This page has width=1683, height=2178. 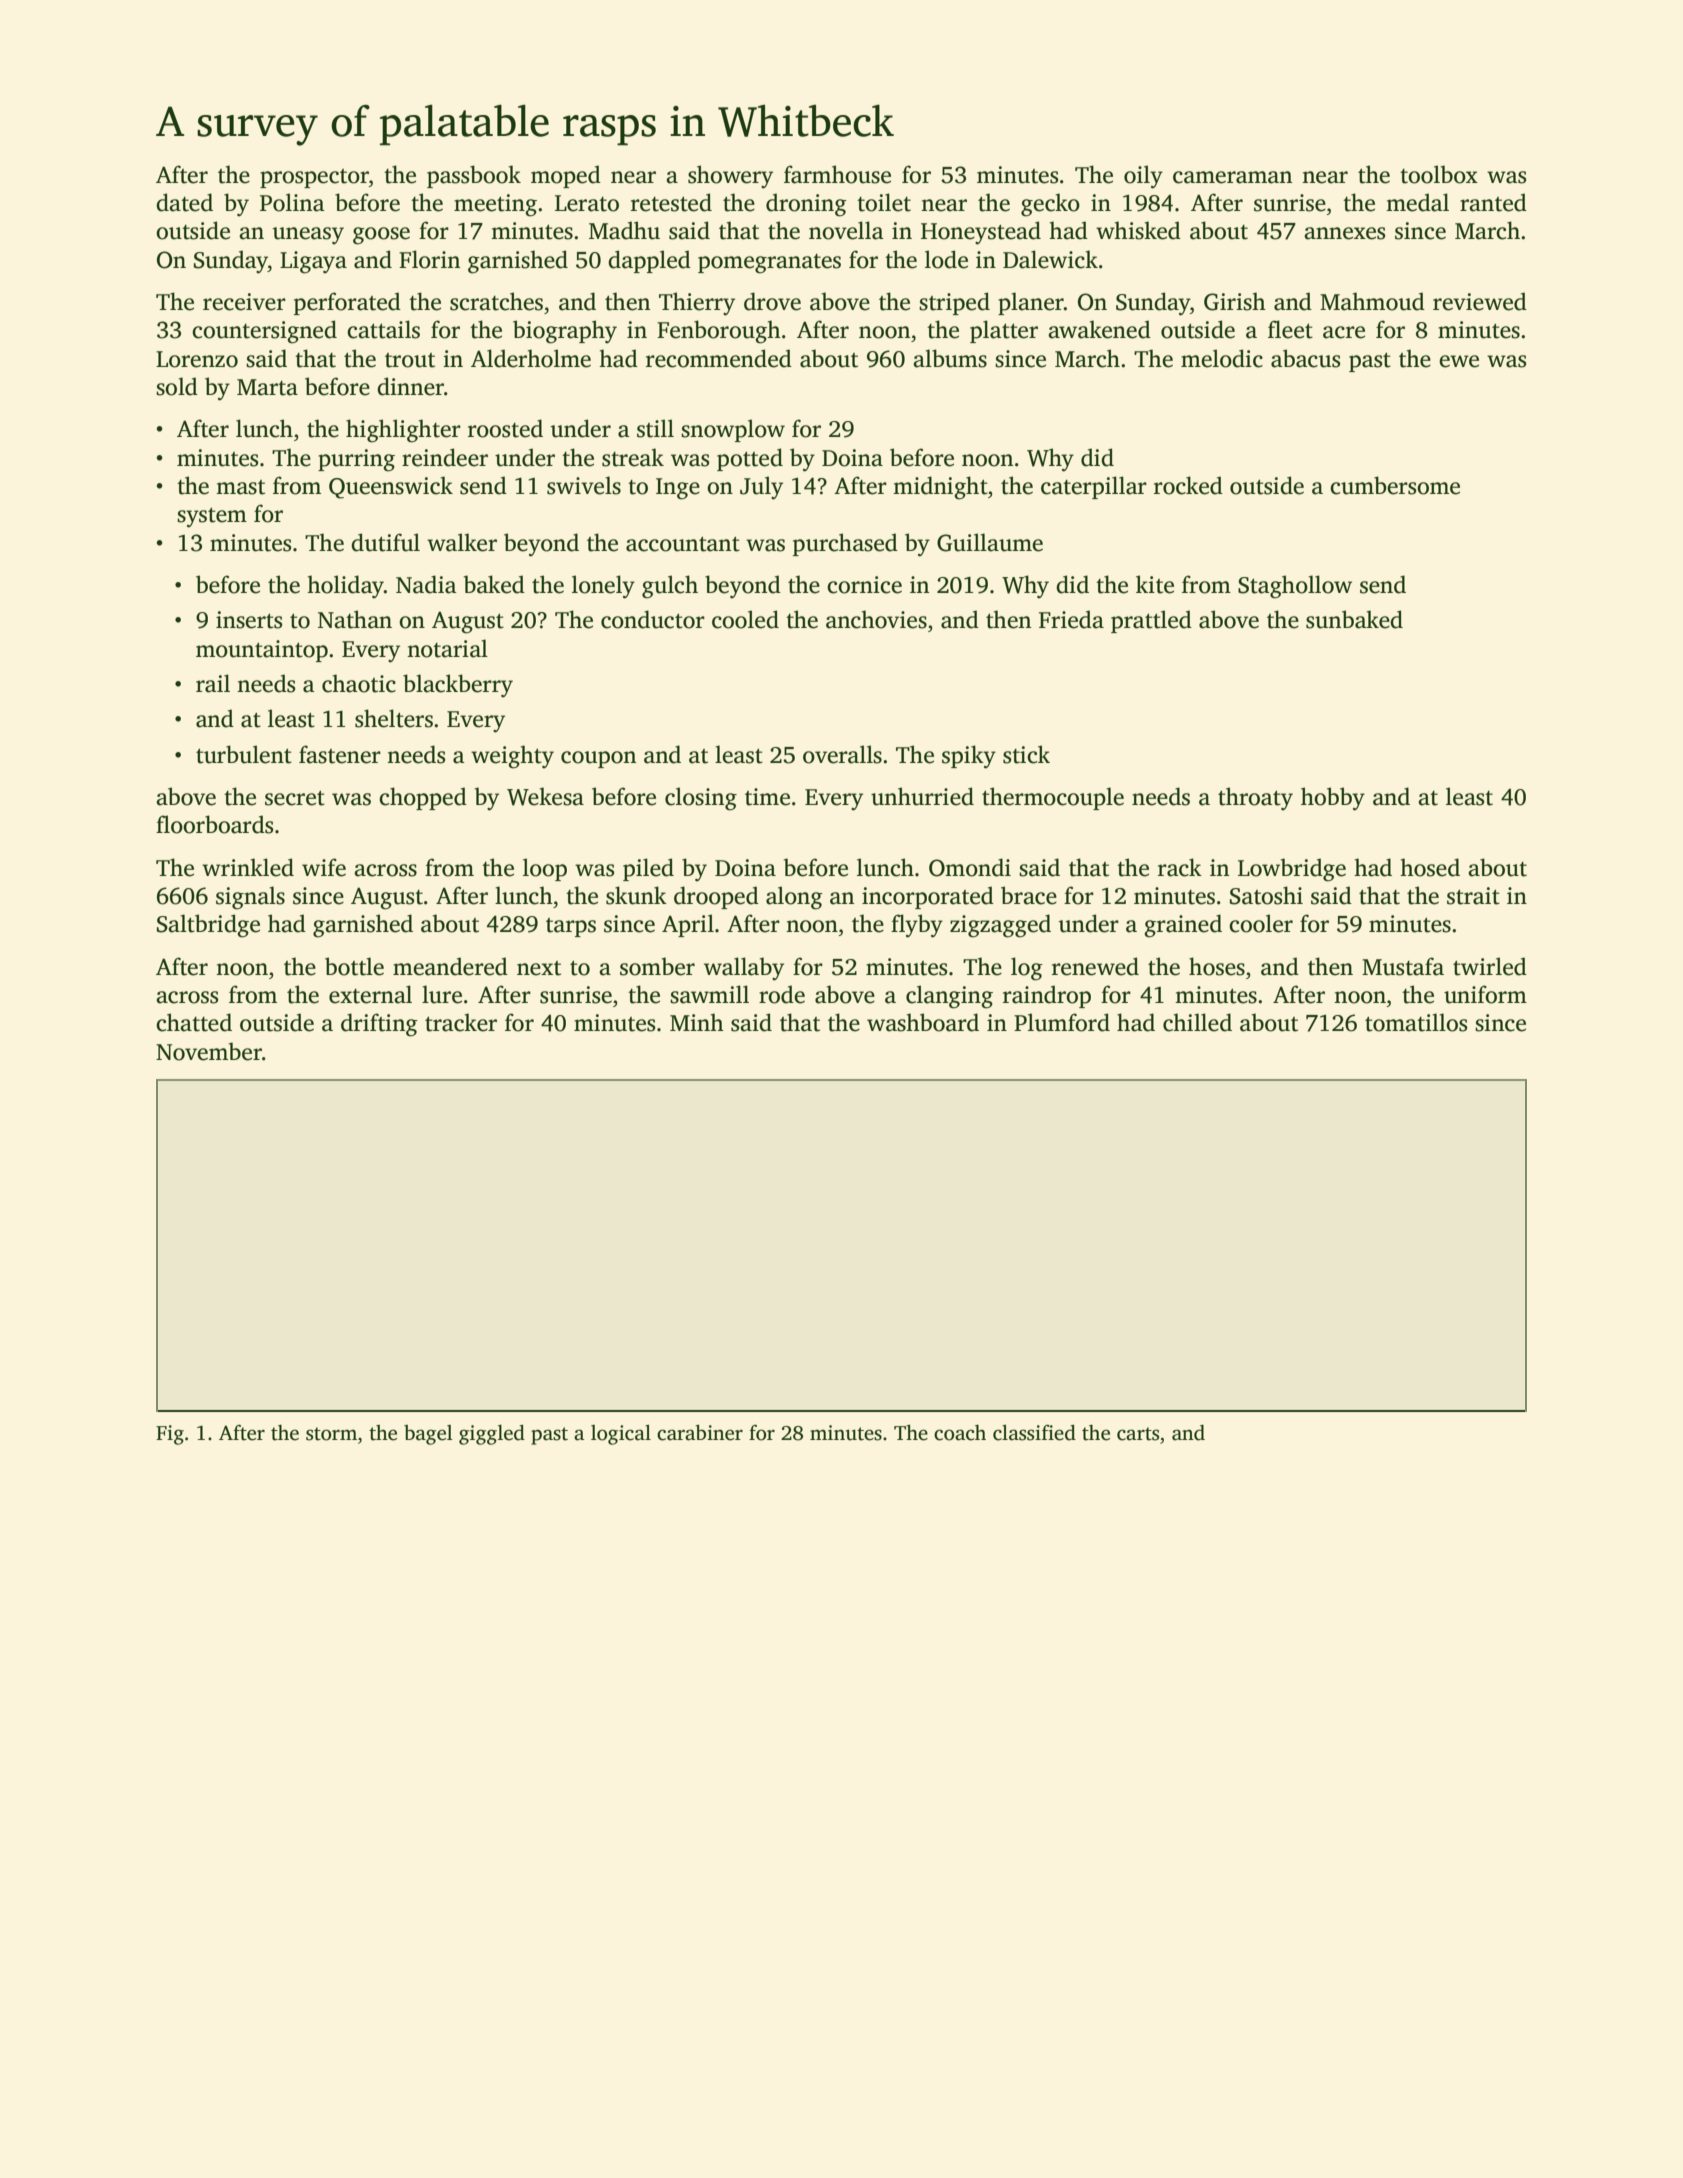 I want to click on retested, so click(x=671, y=202).
